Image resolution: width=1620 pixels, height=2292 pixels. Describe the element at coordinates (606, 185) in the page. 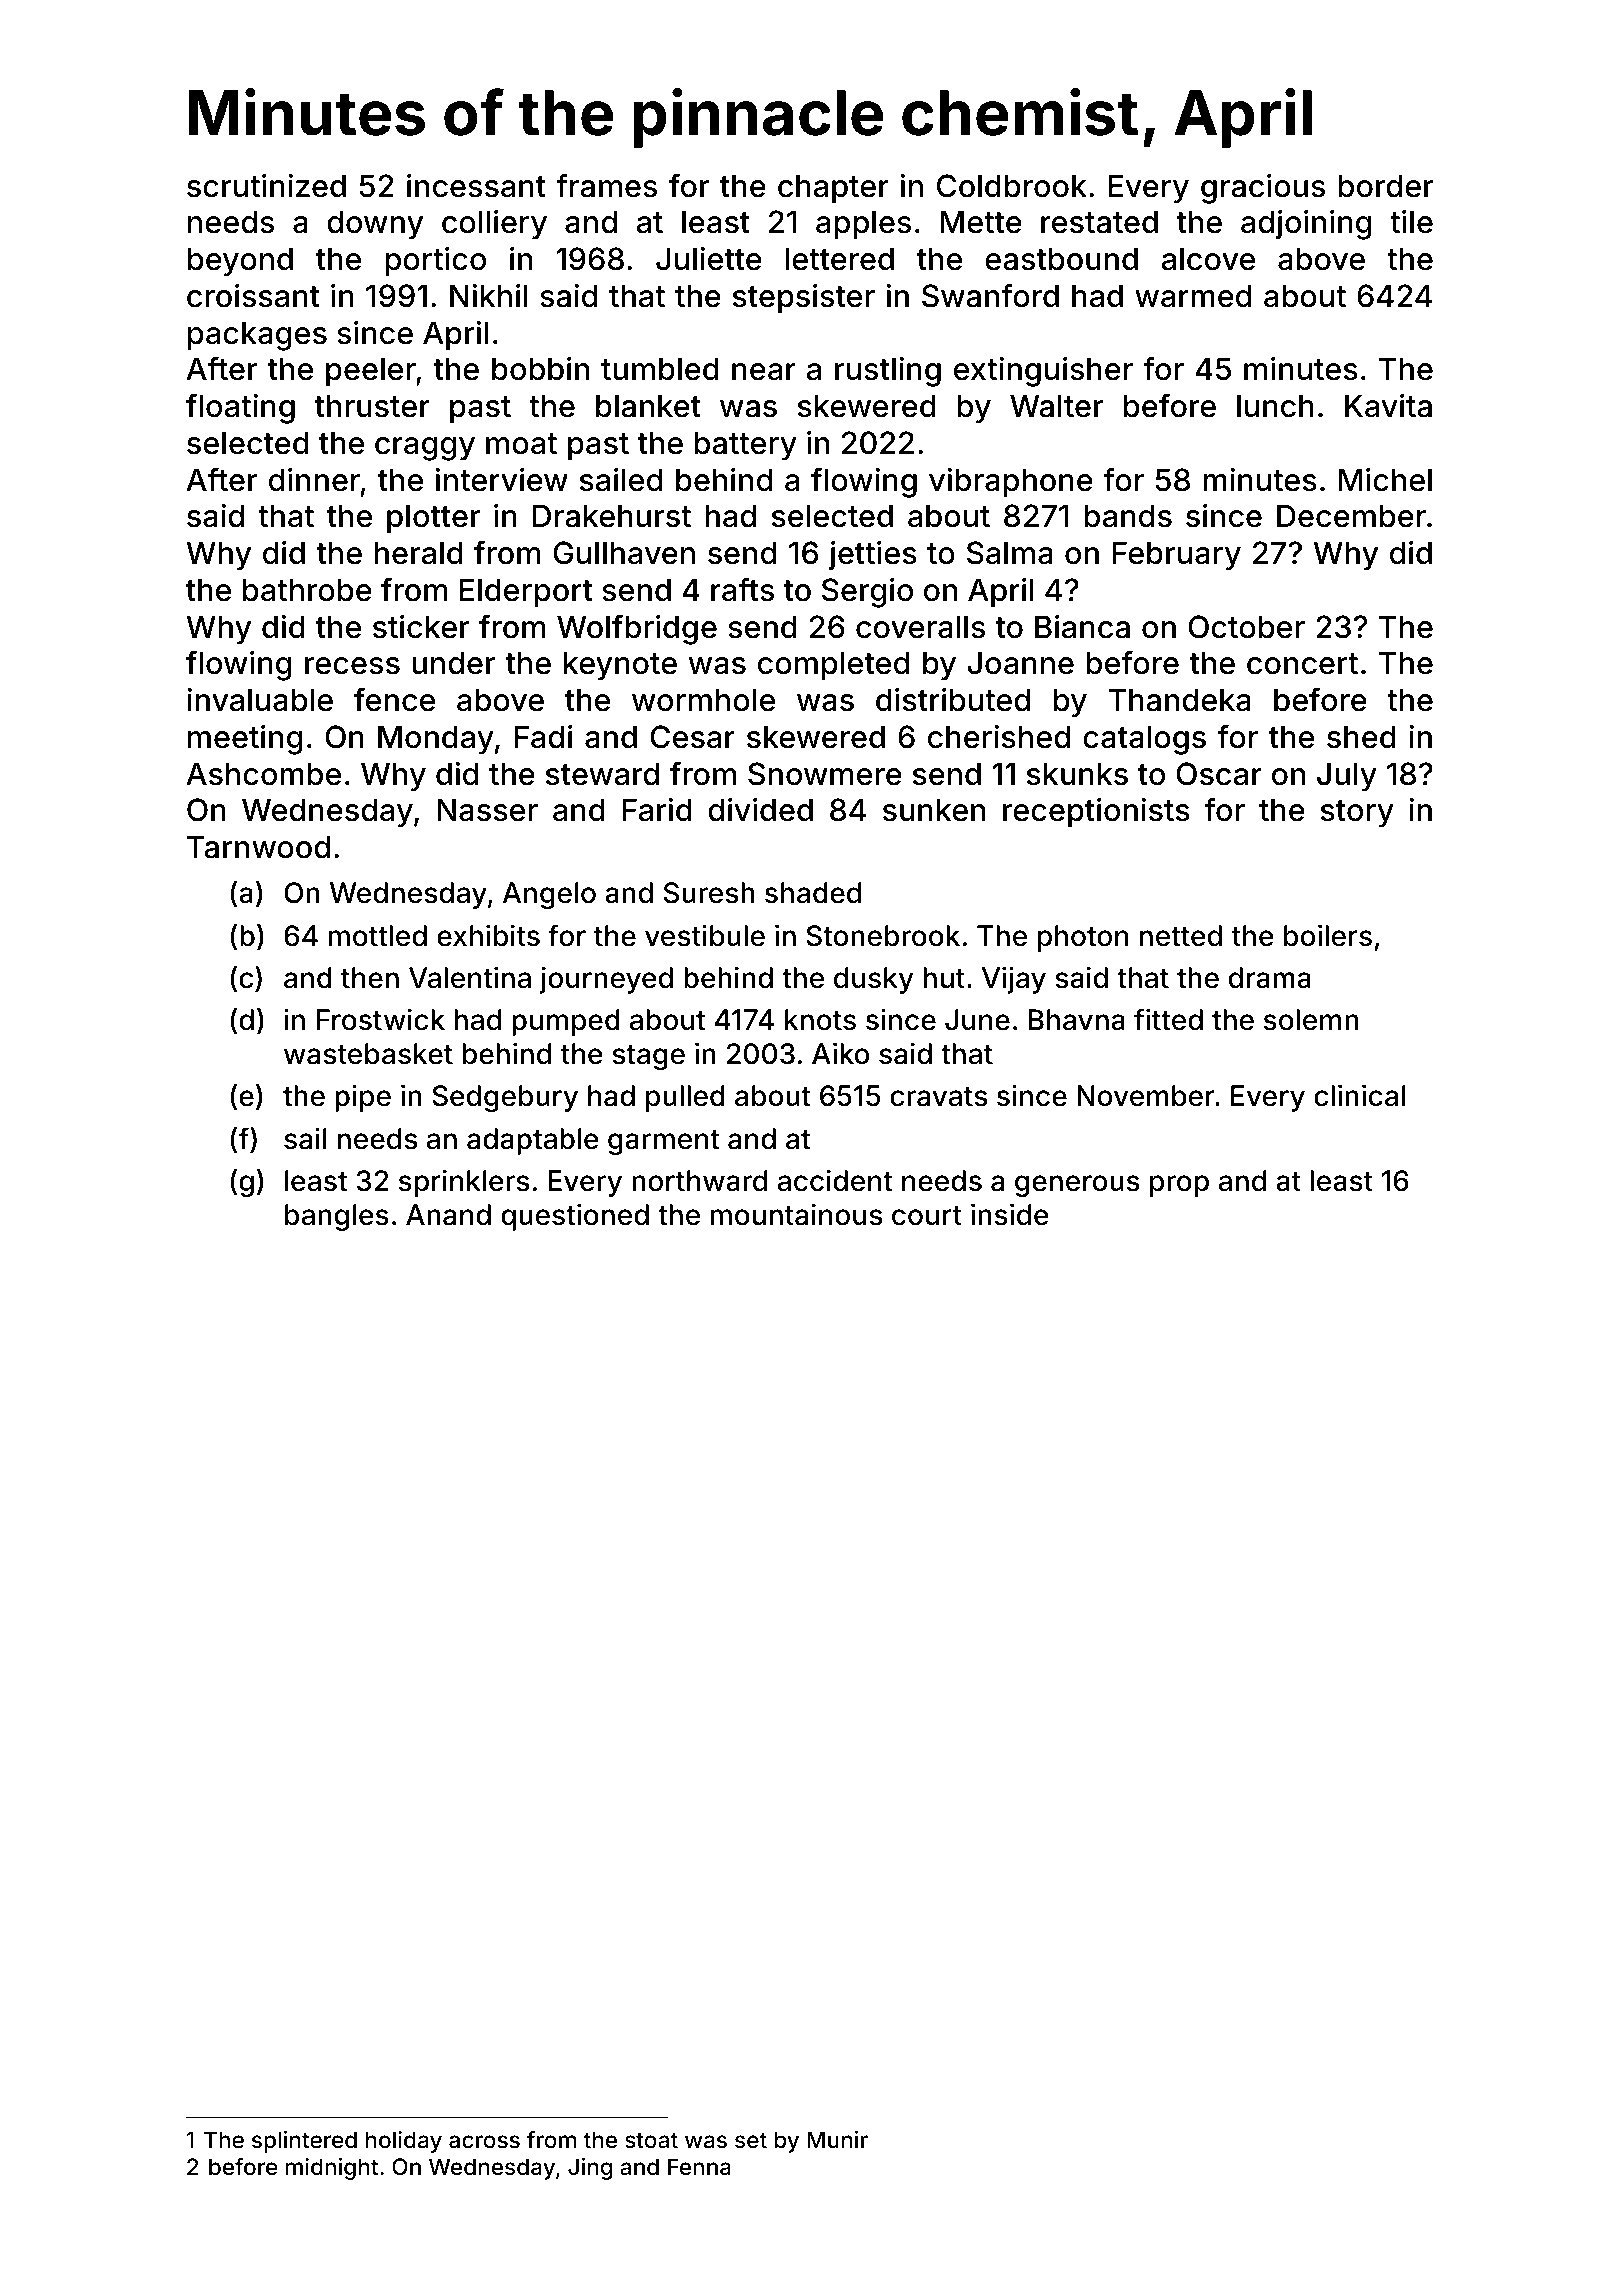

I see `frames` at that location.
